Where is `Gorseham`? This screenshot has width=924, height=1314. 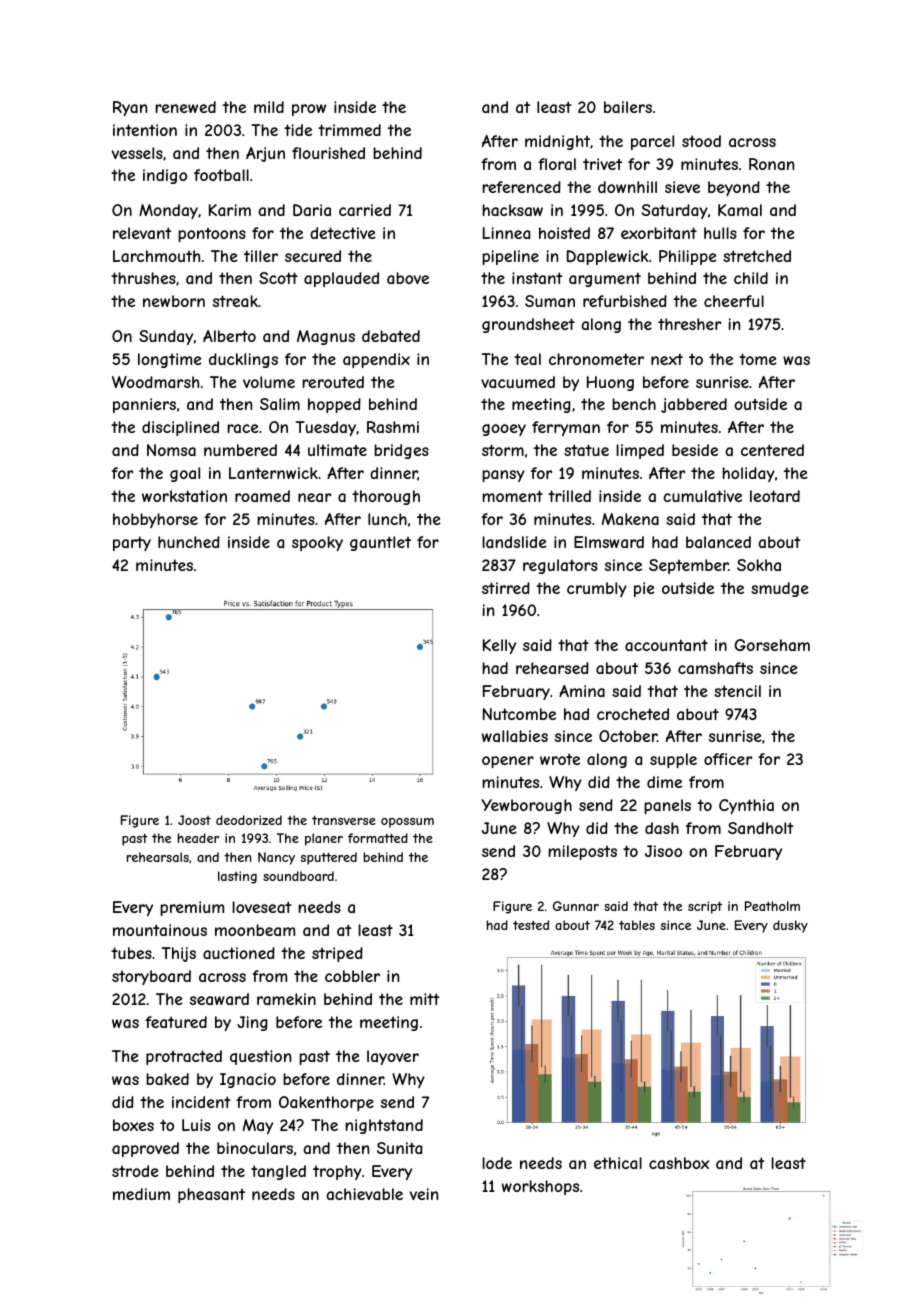
Gorseham is located at coordinates (772, 645).
